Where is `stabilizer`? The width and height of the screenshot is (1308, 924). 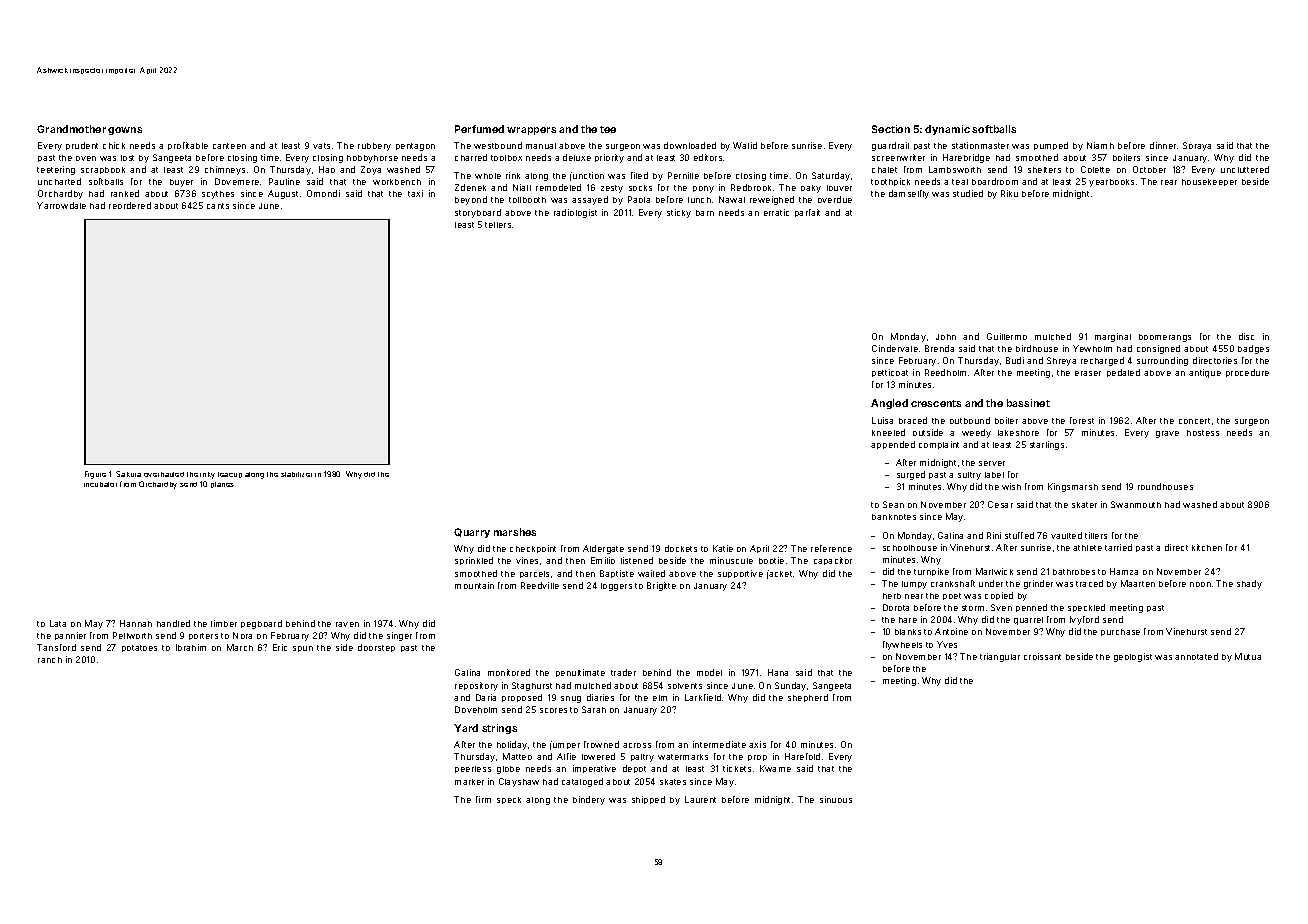
stabilizer is located at coordinates (296, 474).
